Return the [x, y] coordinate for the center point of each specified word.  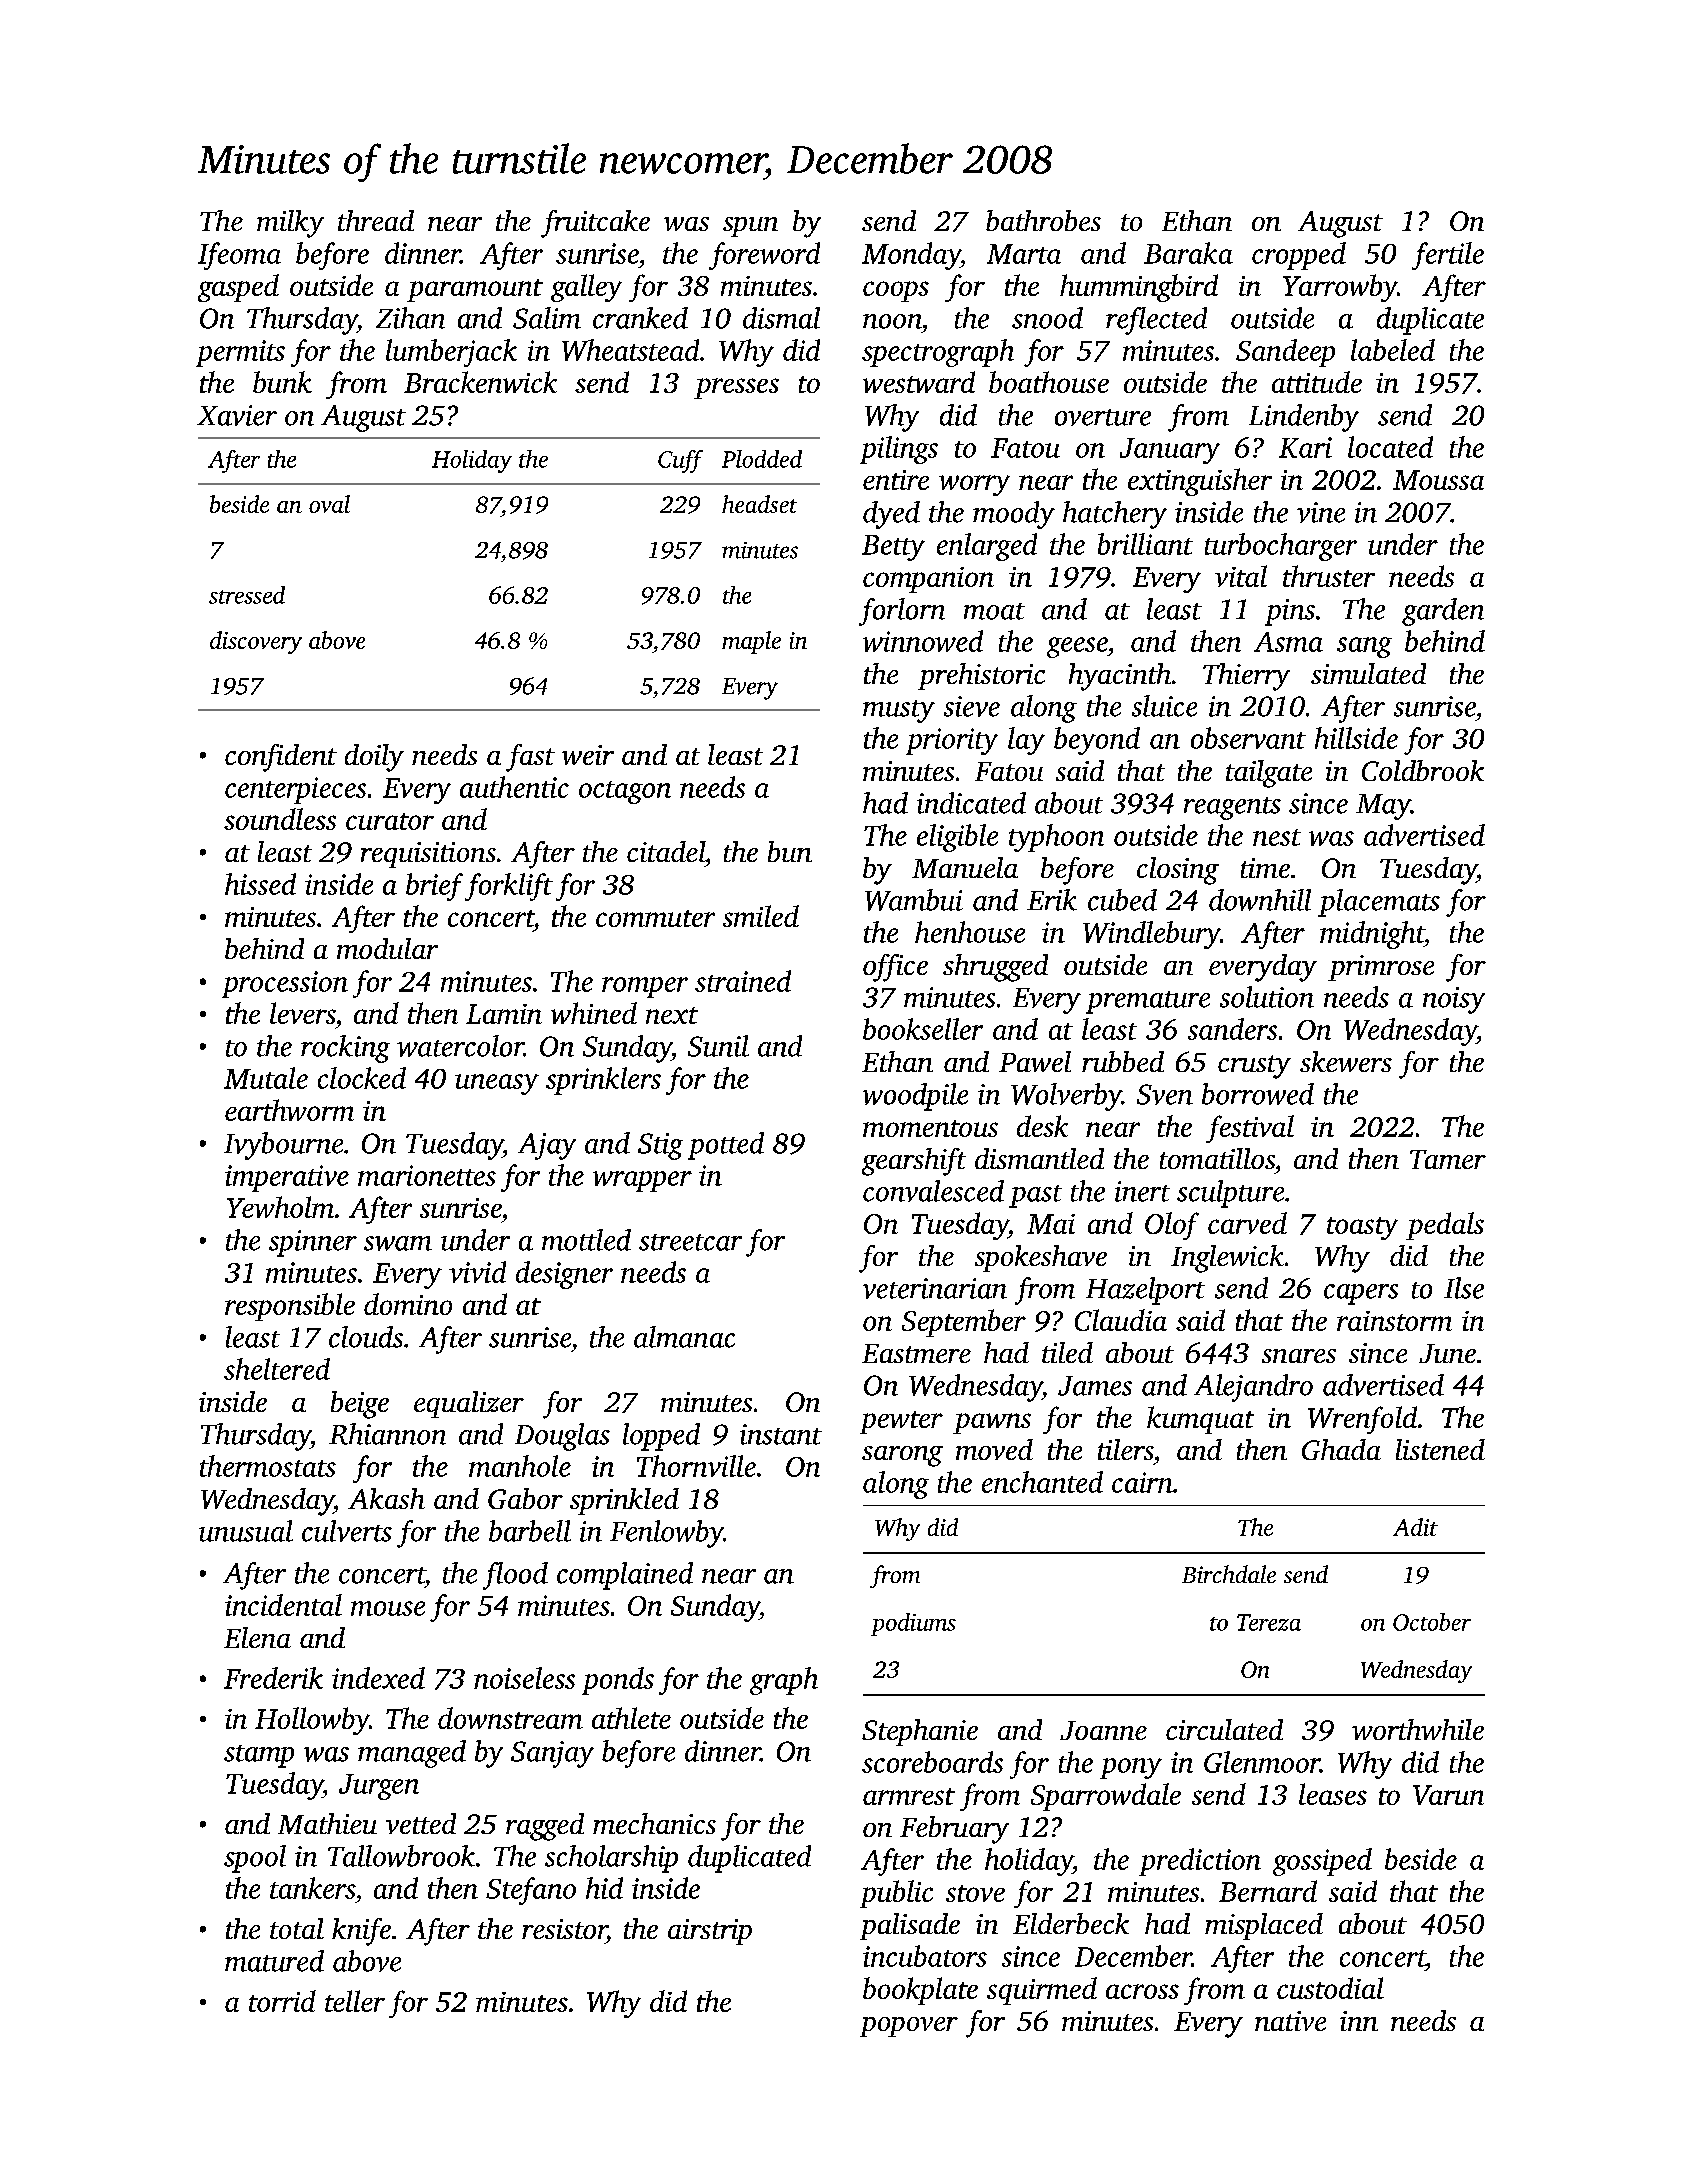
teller [355, 2001]
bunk [282, 382]
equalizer [469, 1404]
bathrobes [1043, 220]
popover [909, 2027]
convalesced [933, 1191]
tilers [1125, 1449]
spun [750, 227]
